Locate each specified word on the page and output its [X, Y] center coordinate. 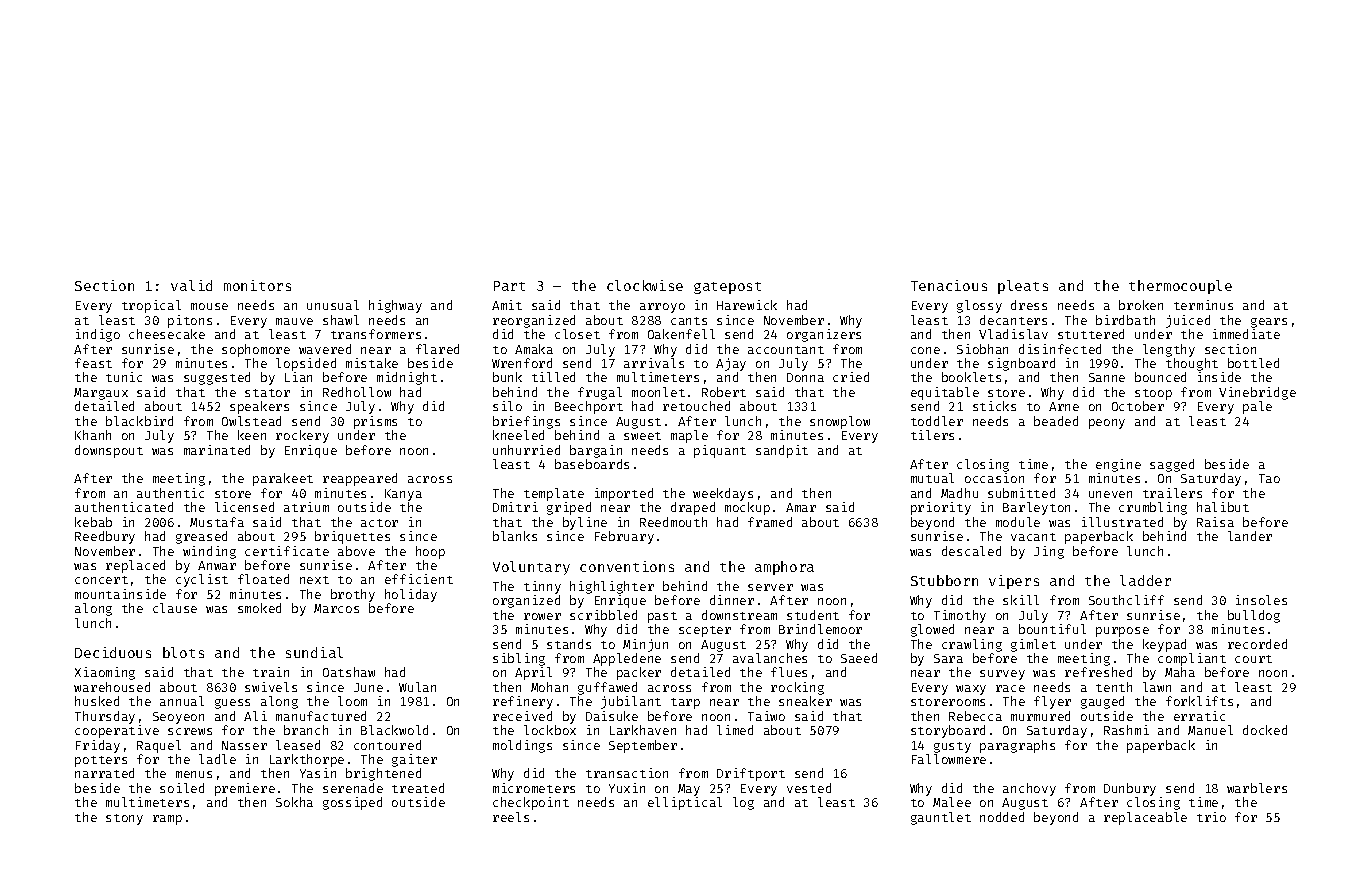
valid [191, 285]
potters [101, 761]
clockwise [645, 285]
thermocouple [1180, 287]
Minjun [645, 645]
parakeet [283, 479]
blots [183, 652]
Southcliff [1126, 600]
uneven [1110, 494]
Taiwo [766, 716]
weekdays [723, 494]
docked [1265, 730]
